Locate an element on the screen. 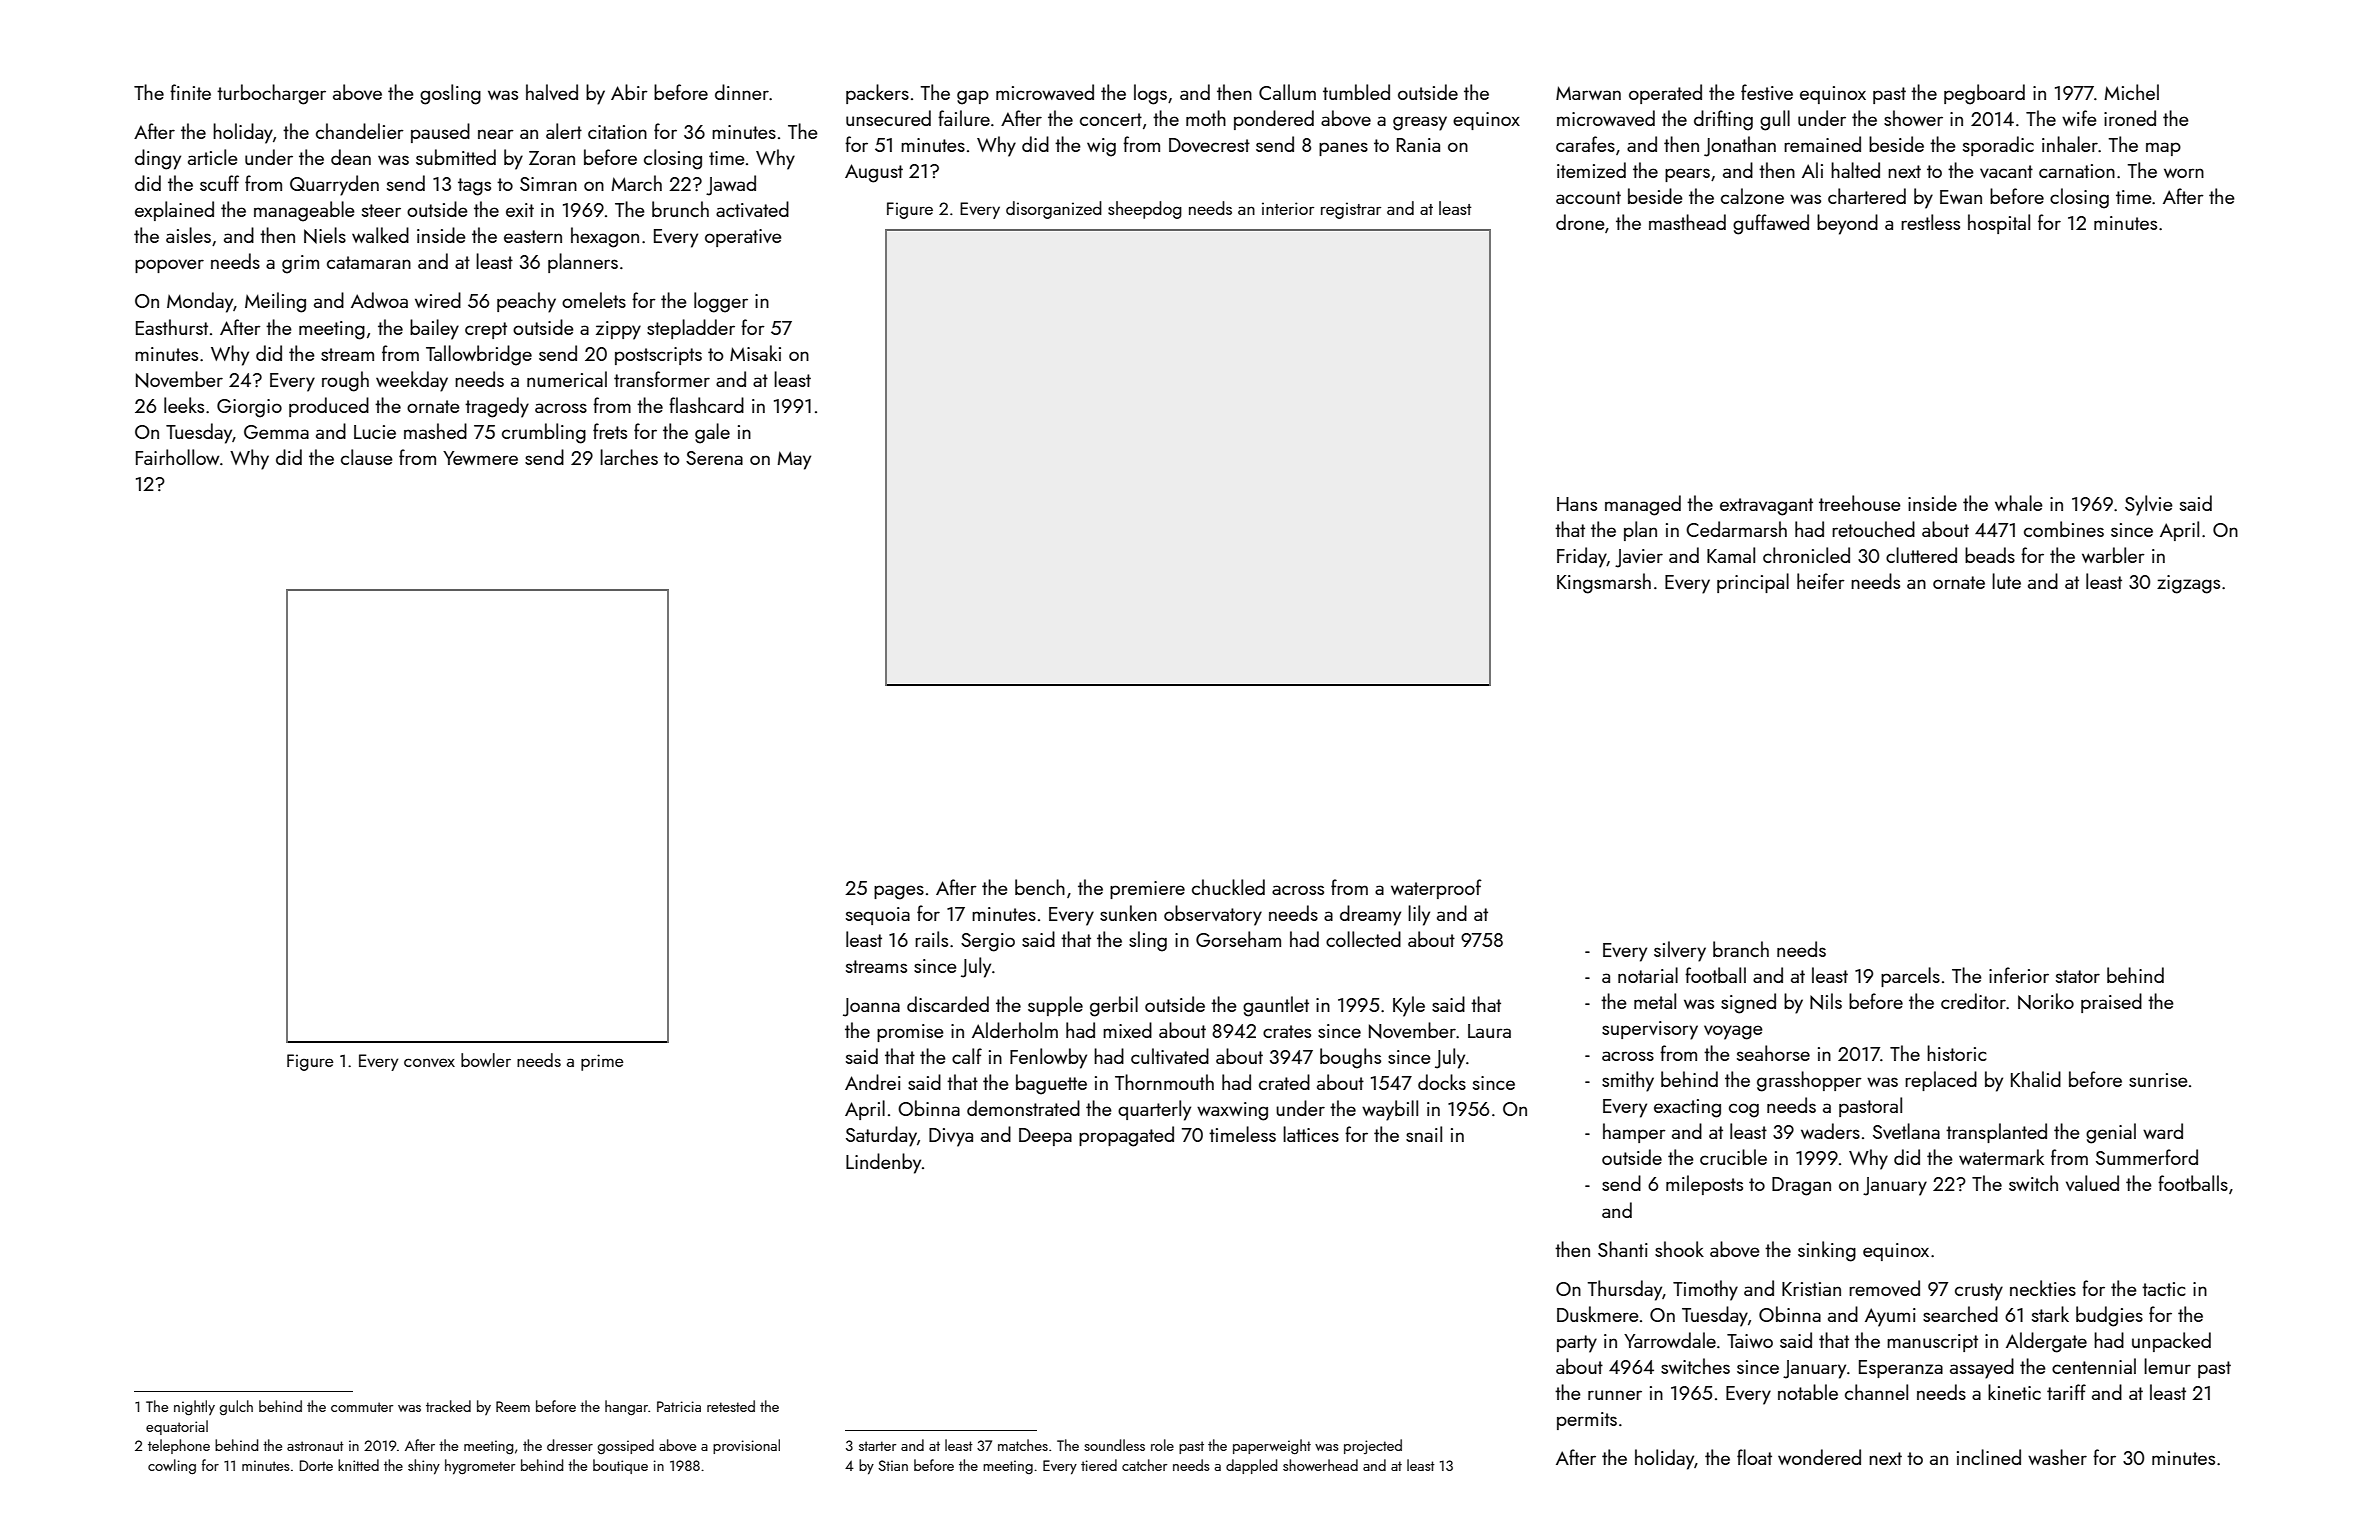  treehouse is located at coordinates (1860, 503).
